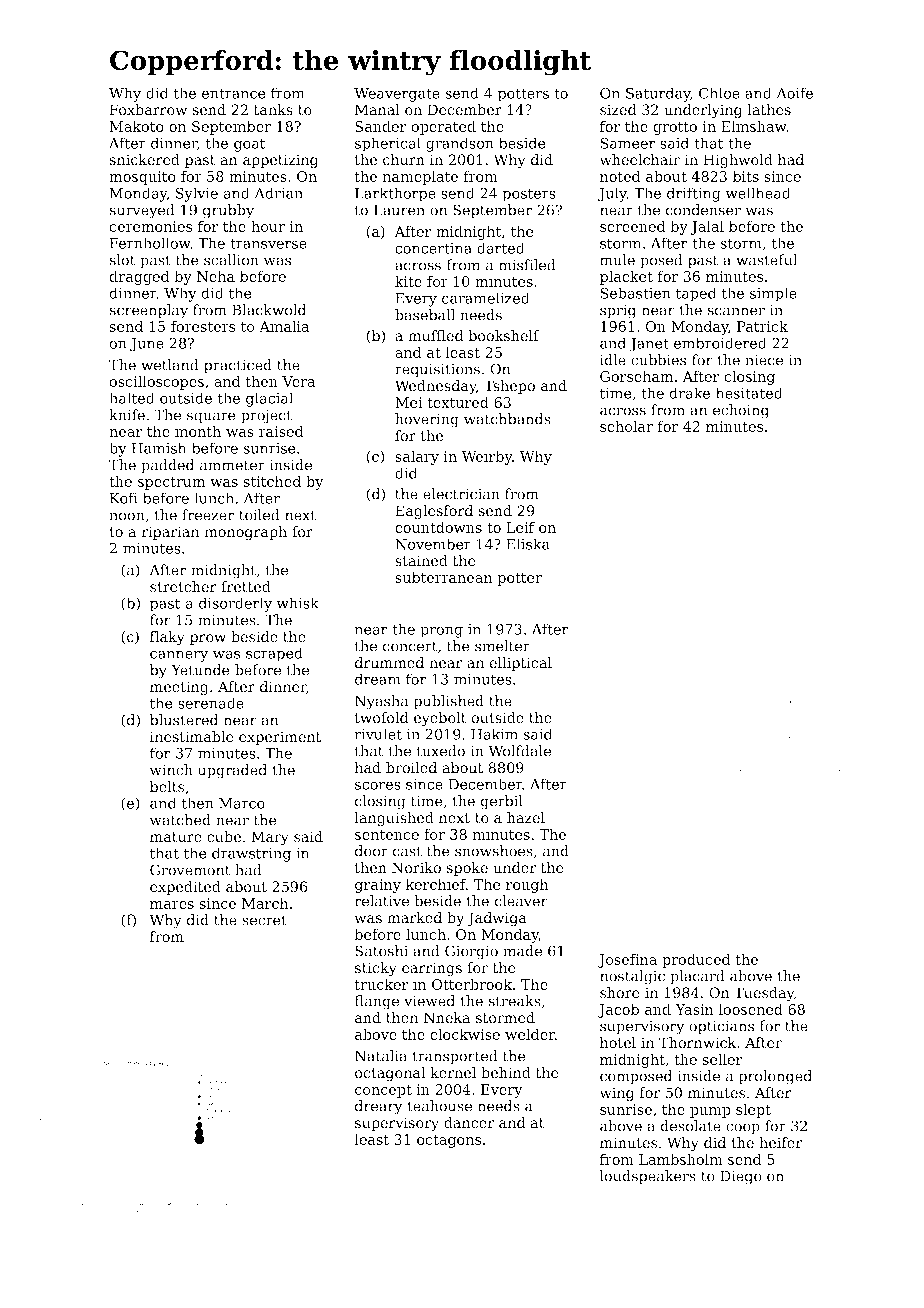 Image resolution: width=924 pixels, height=1308 pixels. I want to click on octagons, so click(449, 1141).
